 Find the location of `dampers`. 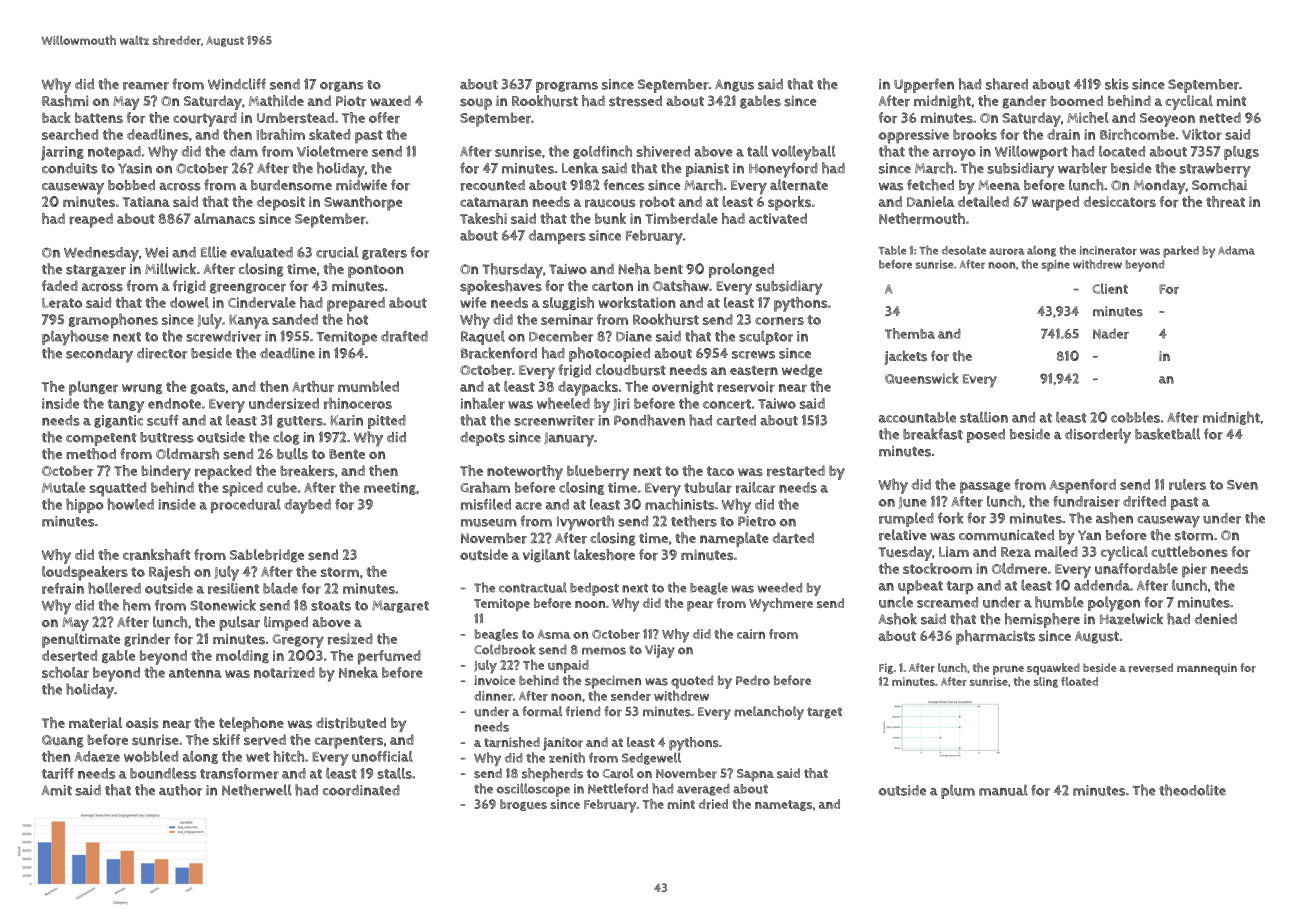

dampers is located at coordinates (557, 237).
